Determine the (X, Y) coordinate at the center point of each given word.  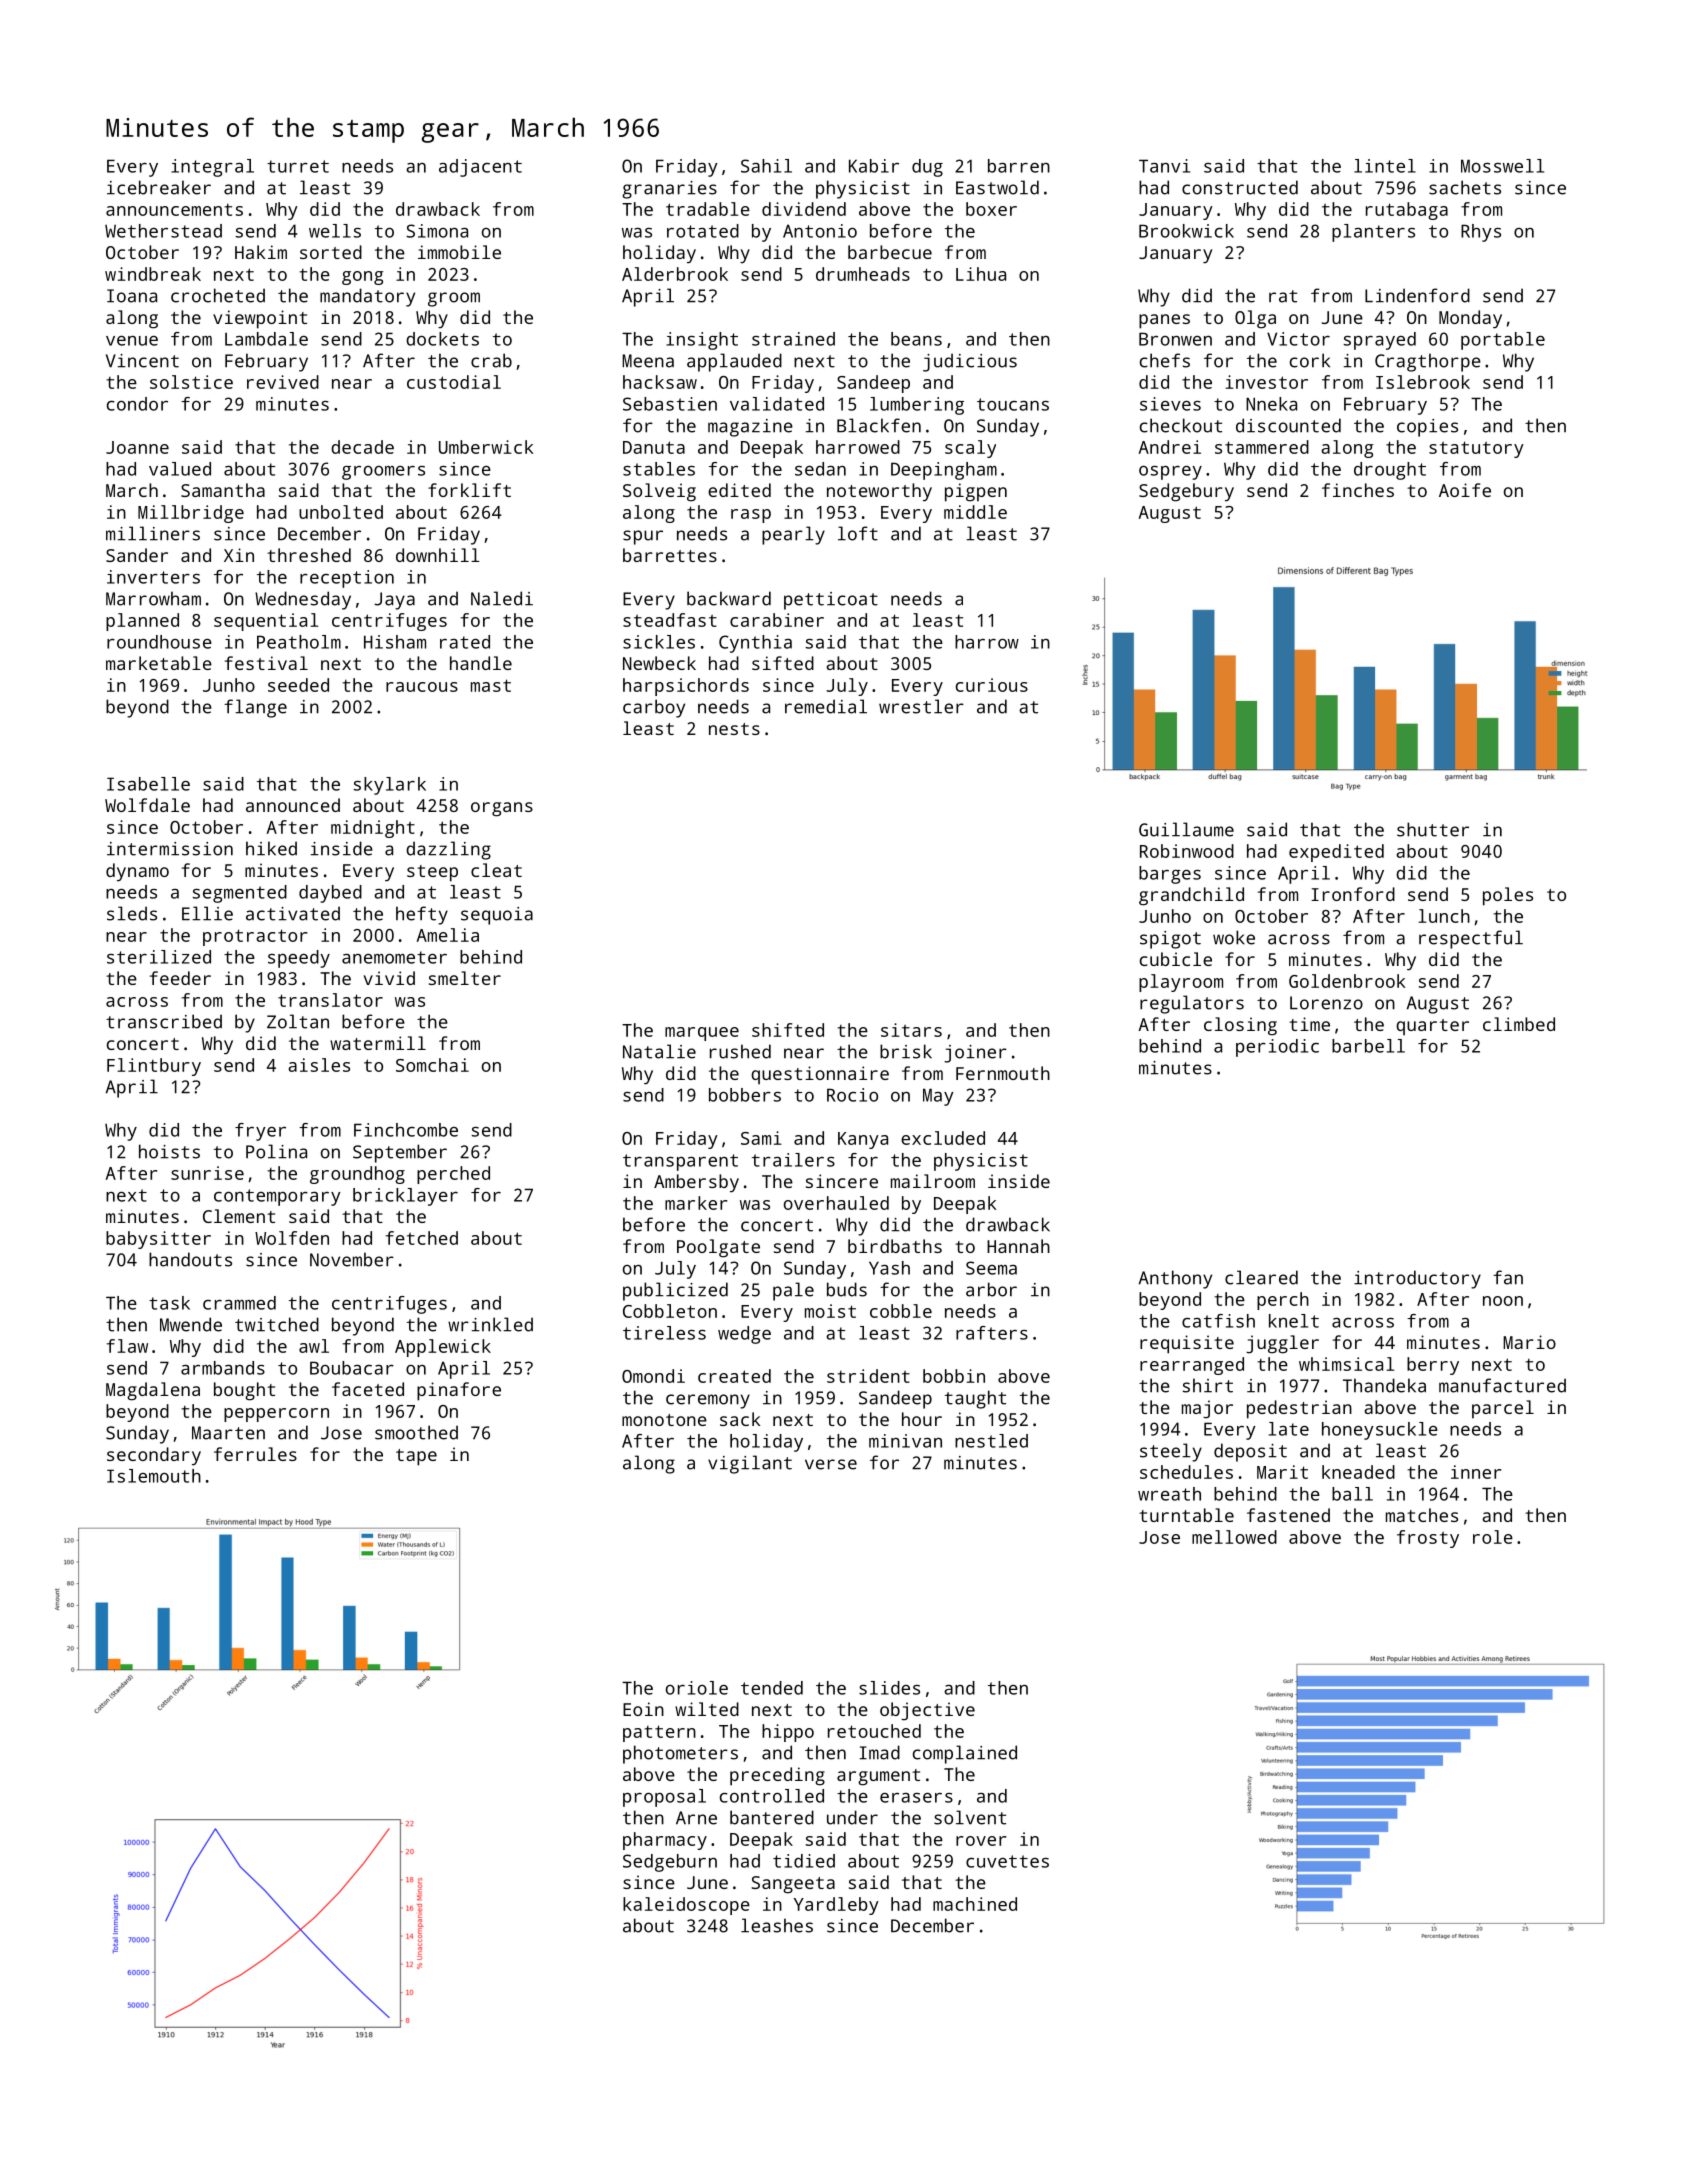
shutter (1433, 829)
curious (992, 685)
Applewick (443, 1348)
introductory (1417, 1279)
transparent (680, 1162)
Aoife (1465, 490)
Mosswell (1502, 166)
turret (298, 166)
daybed (330, 894)
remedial (826, 706)
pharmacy (665, 1841)
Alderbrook (675, 274)
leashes (777, 1925)
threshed (309, 555)
